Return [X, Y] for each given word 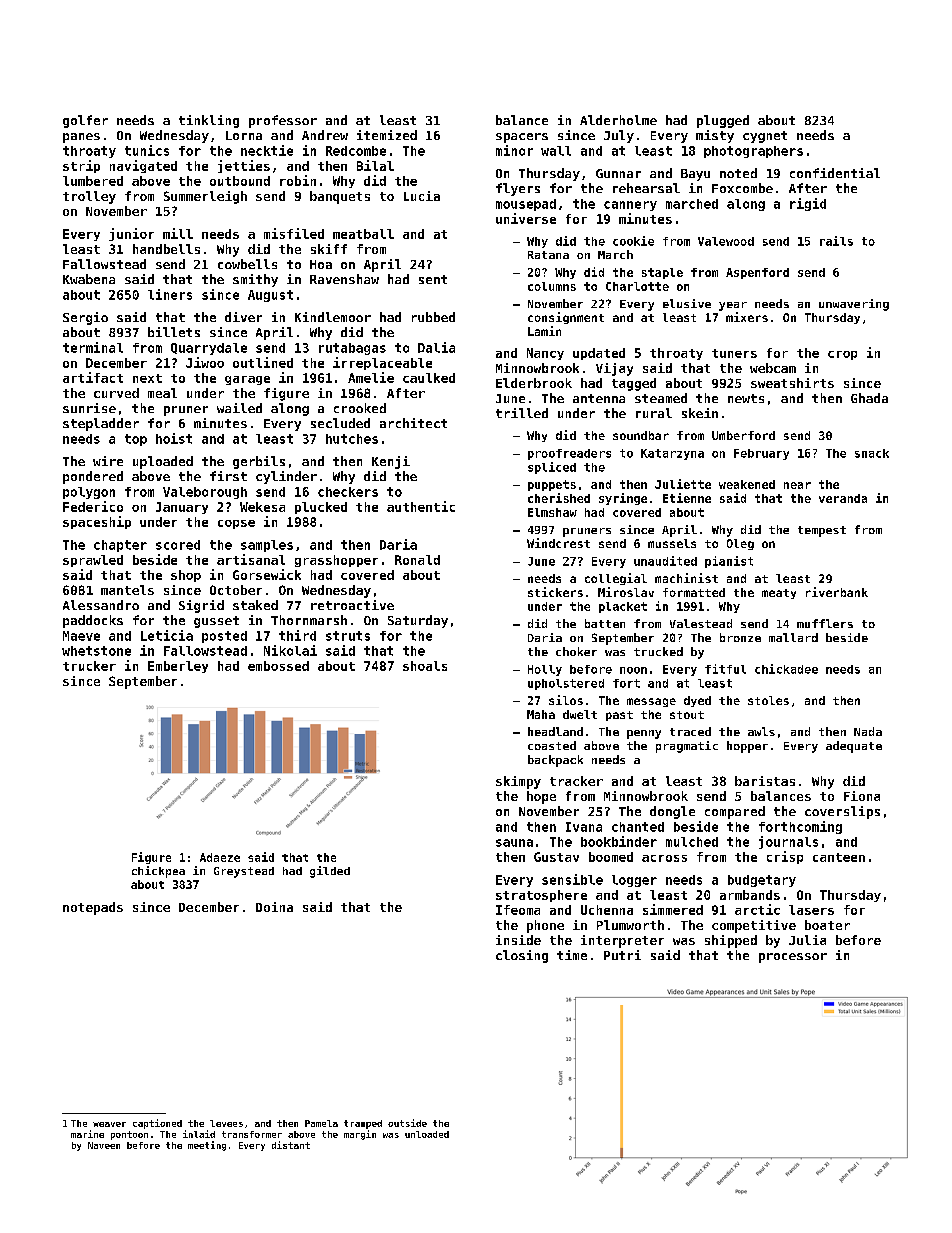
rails [836, 241]
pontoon [129, 1135]
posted [224, 637]
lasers [811, 910]
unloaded [427, 1134]
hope [541, 797]
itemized [387, 135]
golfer [85, 121]
